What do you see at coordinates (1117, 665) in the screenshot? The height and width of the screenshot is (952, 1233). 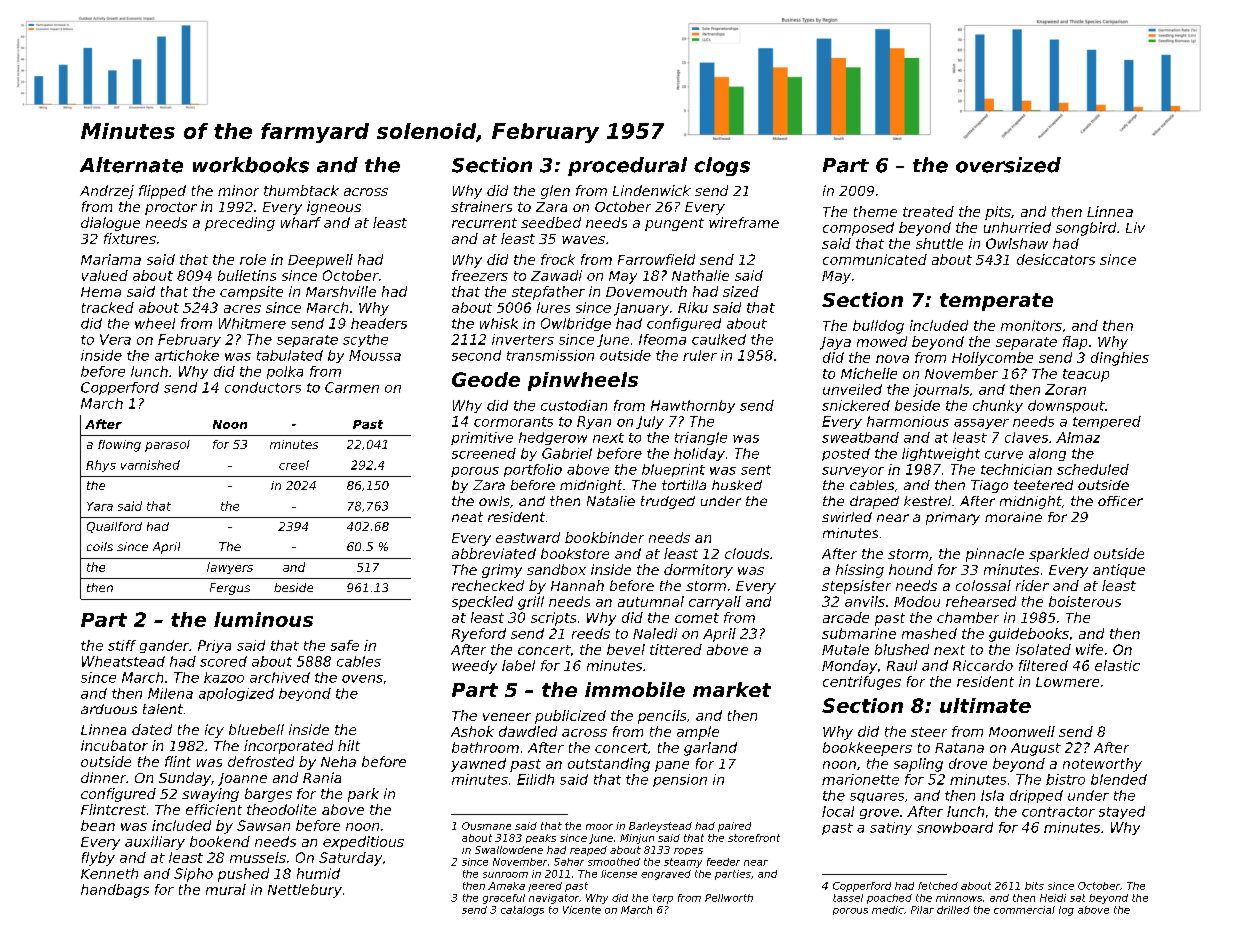 I see `elastic` at bounding box center [1117, 665].
